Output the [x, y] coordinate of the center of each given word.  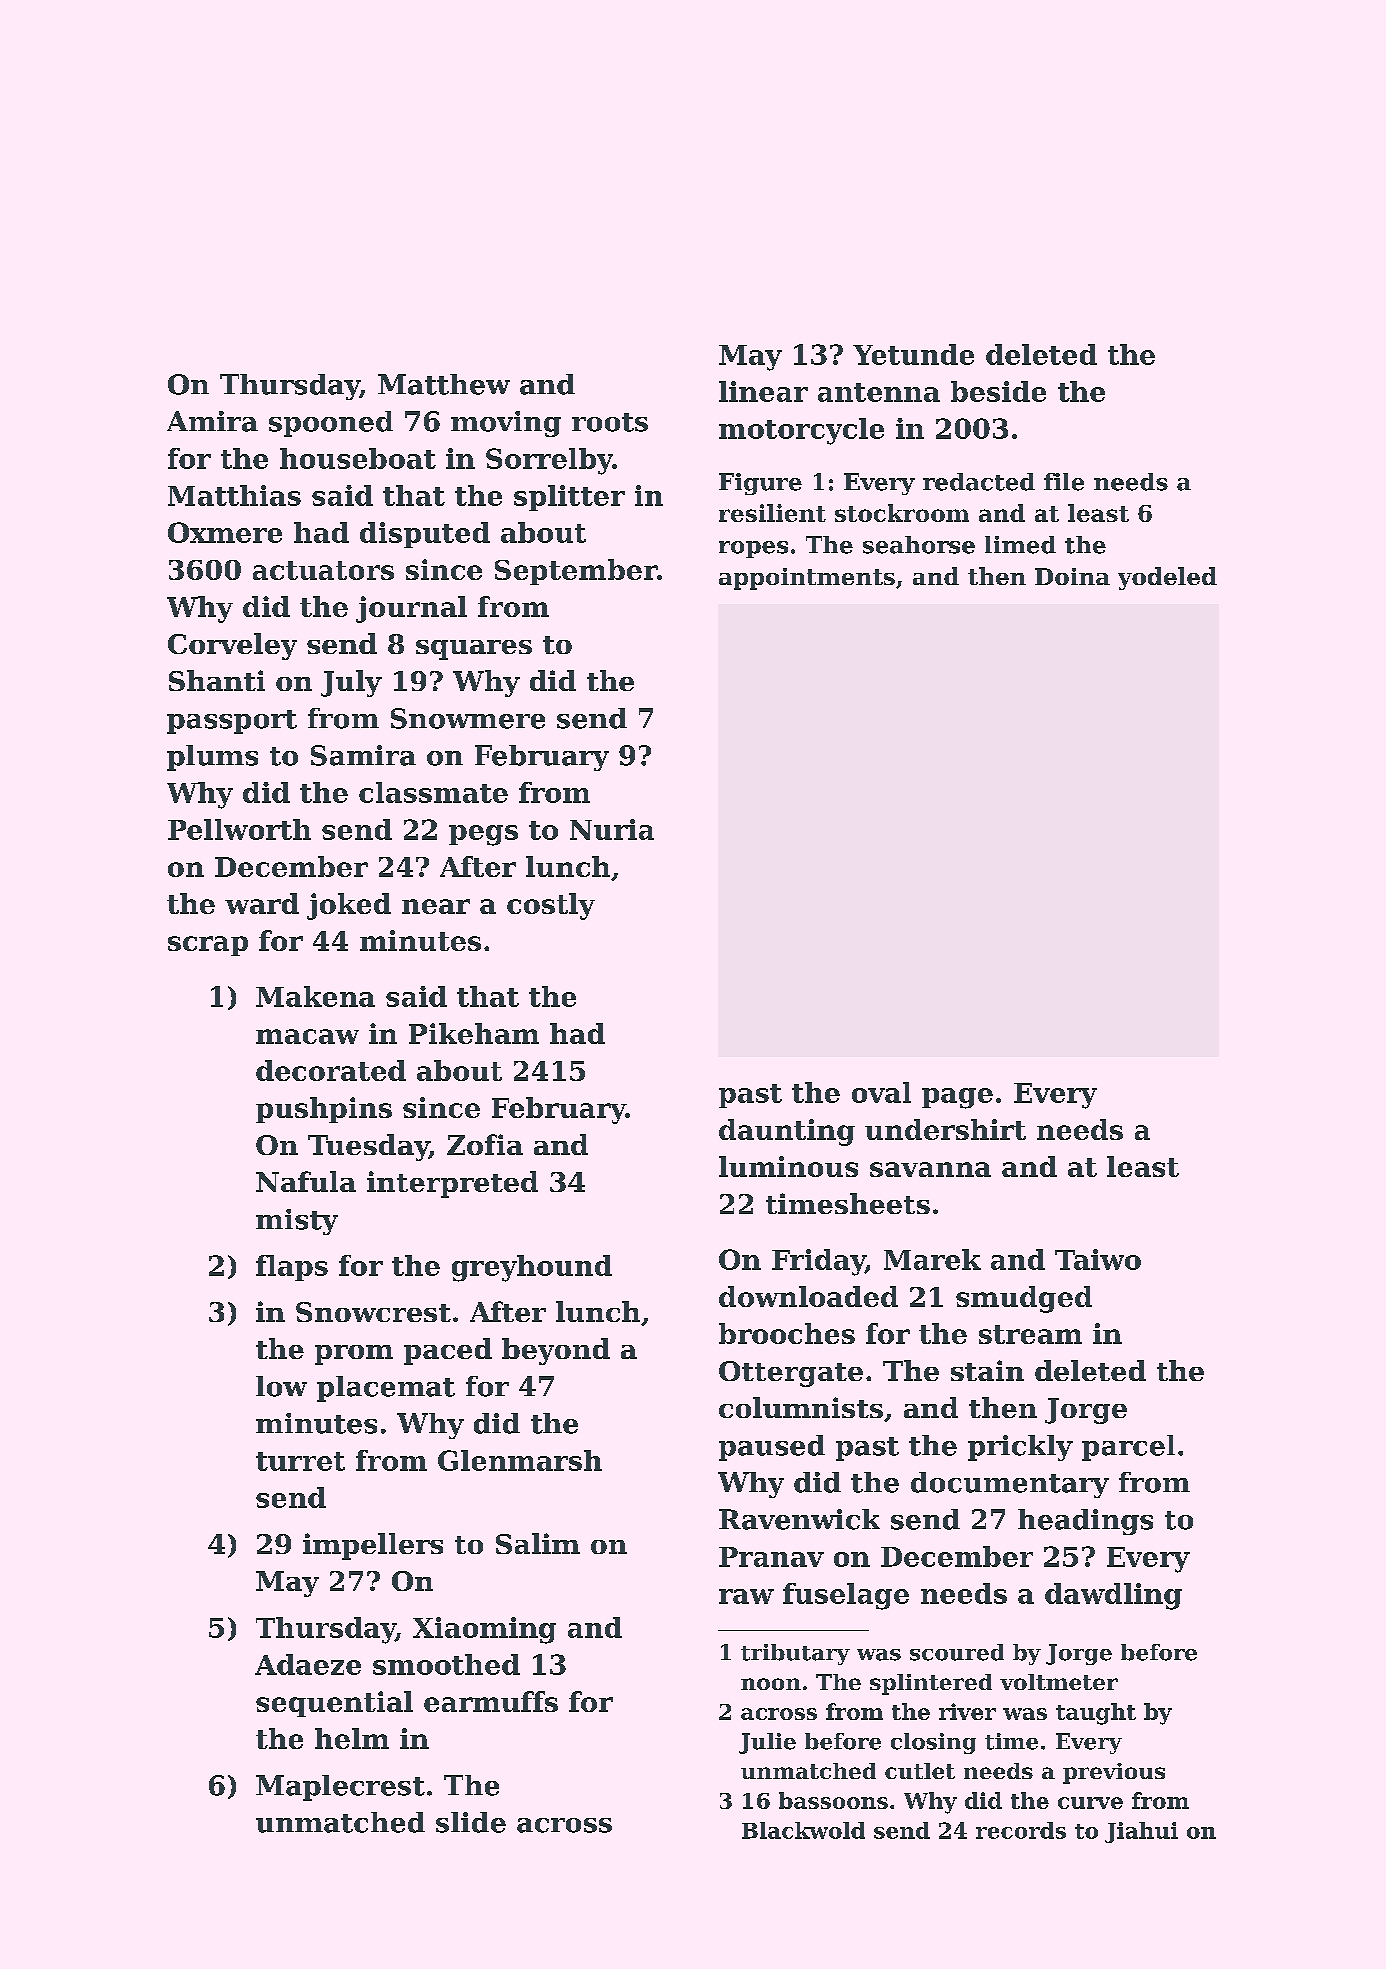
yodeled [1167, 578]
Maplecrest [340, 1788]
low [281, 1386]
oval [881, 1092]
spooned [331, 424]
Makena [315, 996]
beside [998, 391]
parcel [1128, 1448]
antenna [879, 392]
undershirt [945, 1129]
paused [772, 1448]
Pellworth [239, 829]
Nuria [612, 829]
